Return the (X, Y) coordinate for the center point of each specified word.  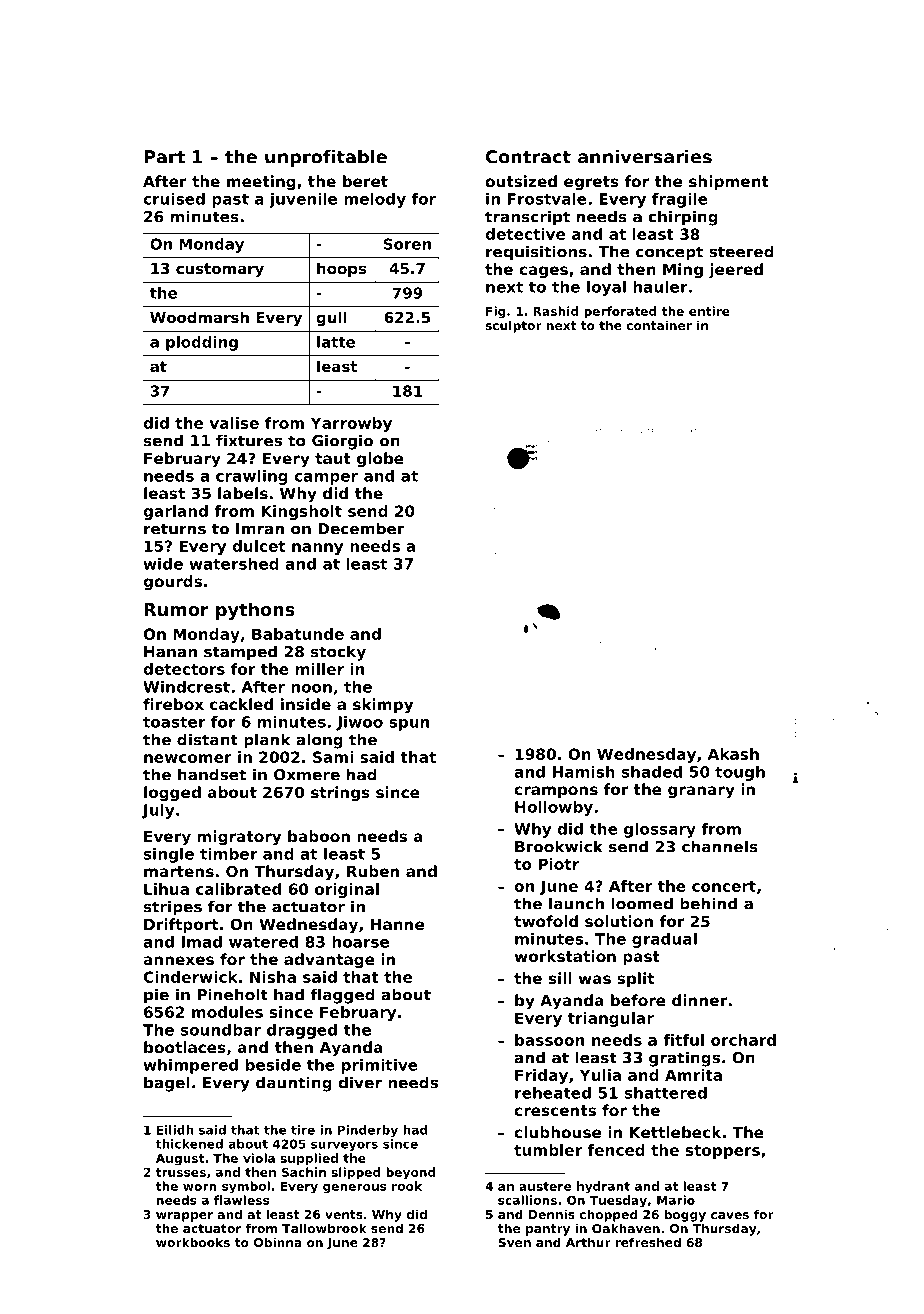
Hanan (170, 652)
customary (220, 270)
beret (365, 181)
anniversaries (645, 157)
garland (175, 512)
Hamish (584, 772)
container (659, 325)
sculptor (513, 326)
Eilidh (175, 1130)
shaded (652, 772)
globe (380, 460)
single (169, 855)
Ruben (373, 871)
